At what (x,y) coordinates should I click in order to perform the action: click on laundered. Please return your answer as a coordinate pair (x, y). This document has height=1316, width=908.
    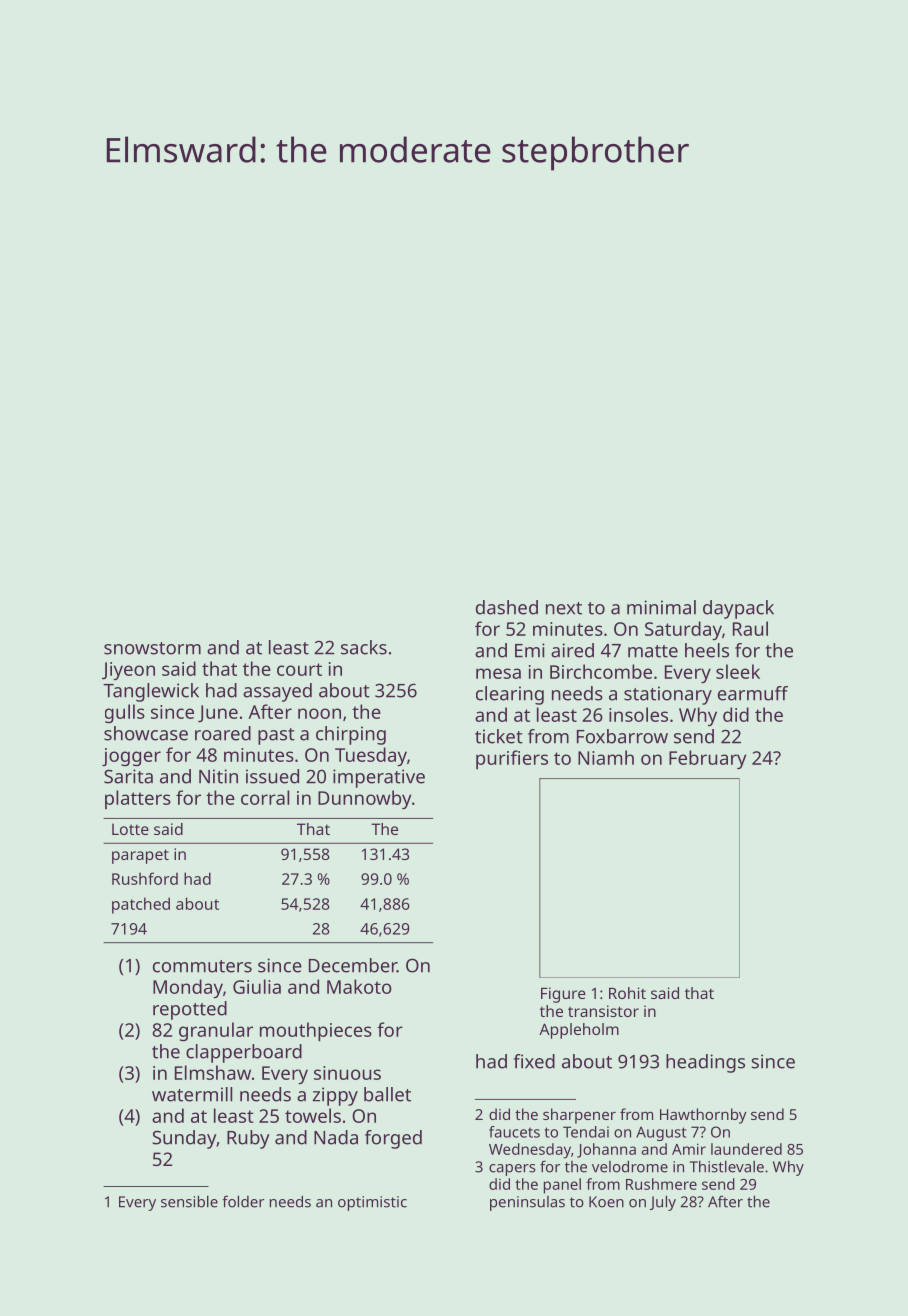
    Looking at the image, I should click on (746, 1149).
